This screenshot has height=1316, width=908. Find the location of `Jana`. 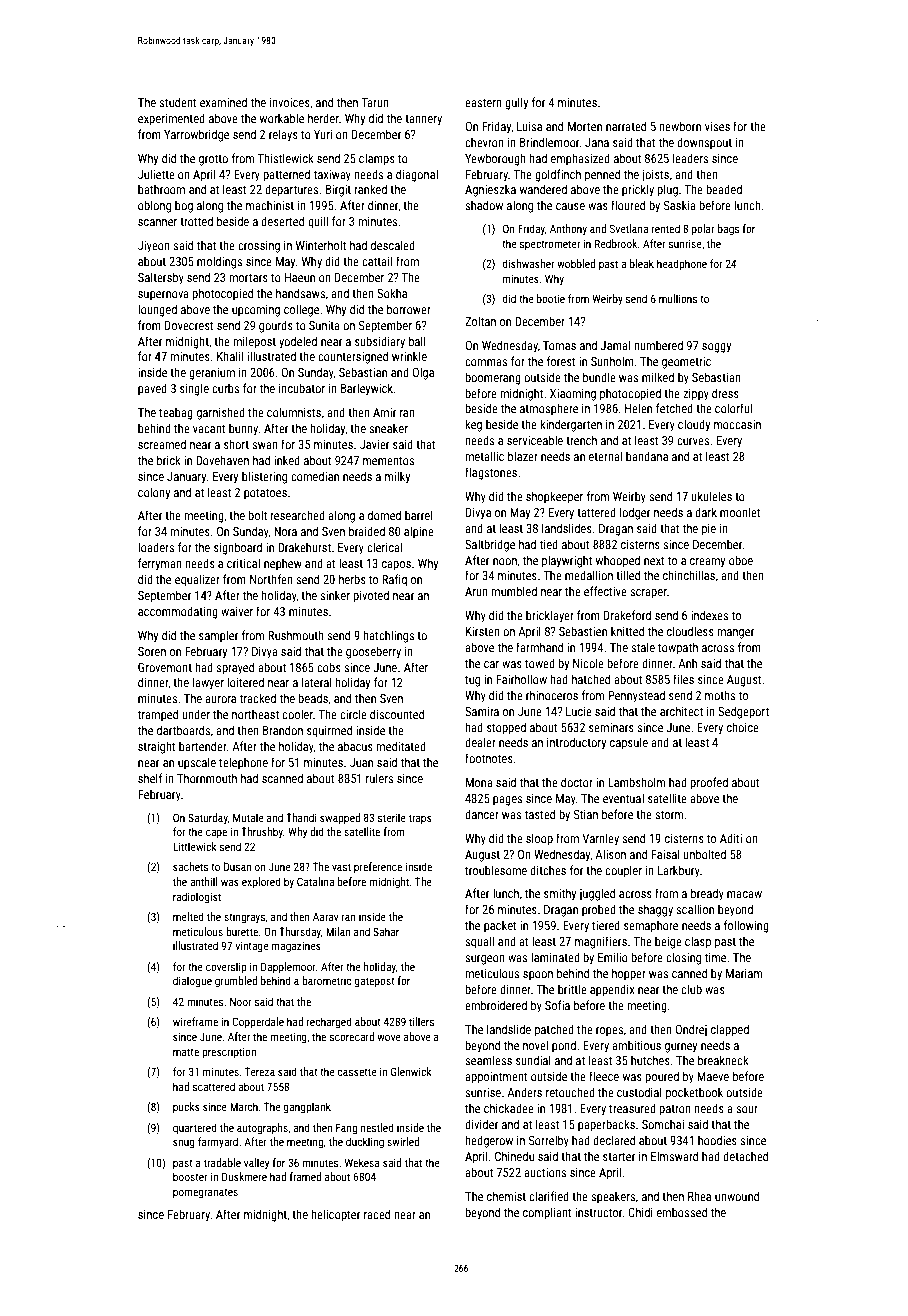

Jana is located at coordinates (597, 142).
